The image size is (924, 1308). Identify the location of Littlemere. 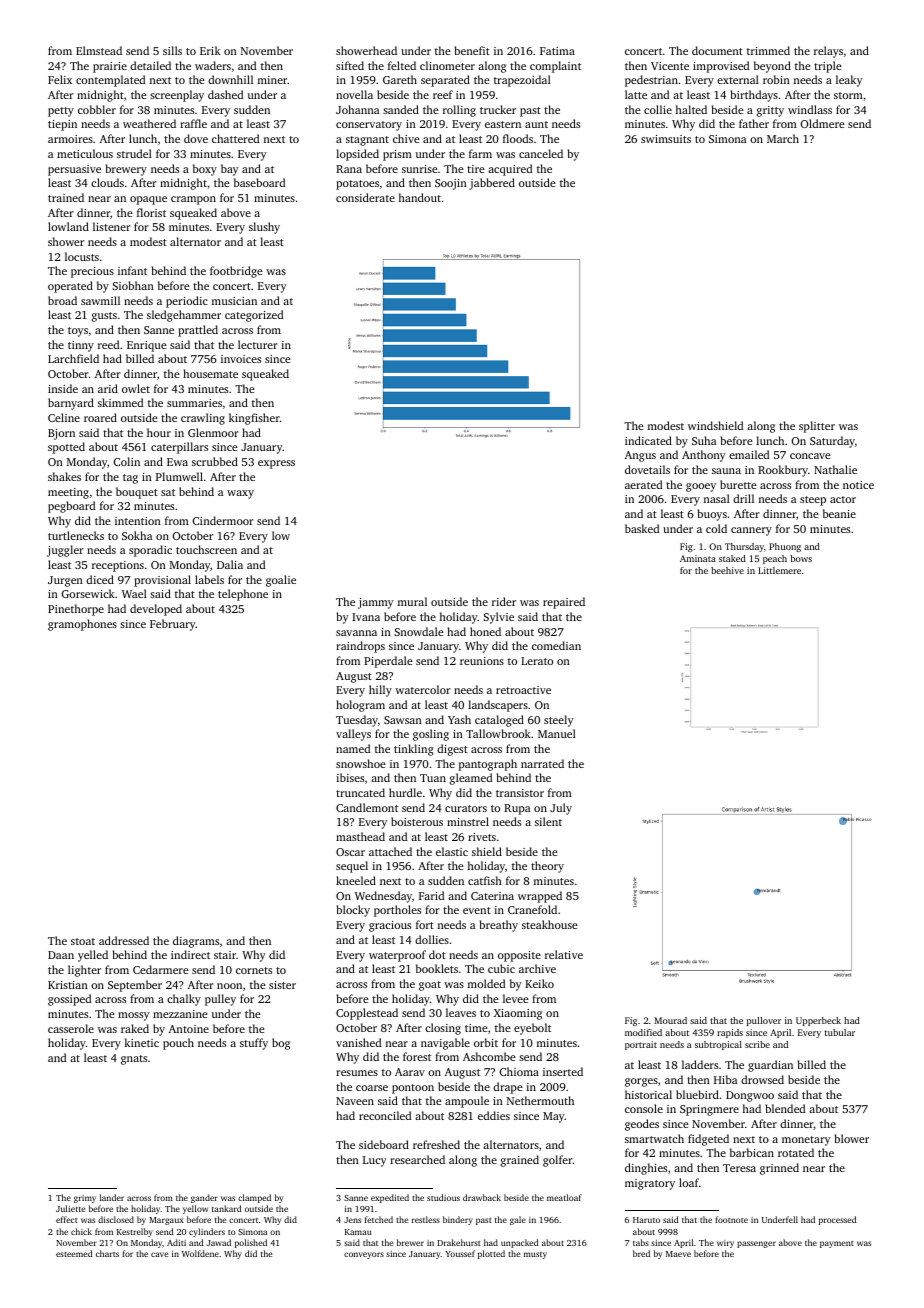
(779, 570).
